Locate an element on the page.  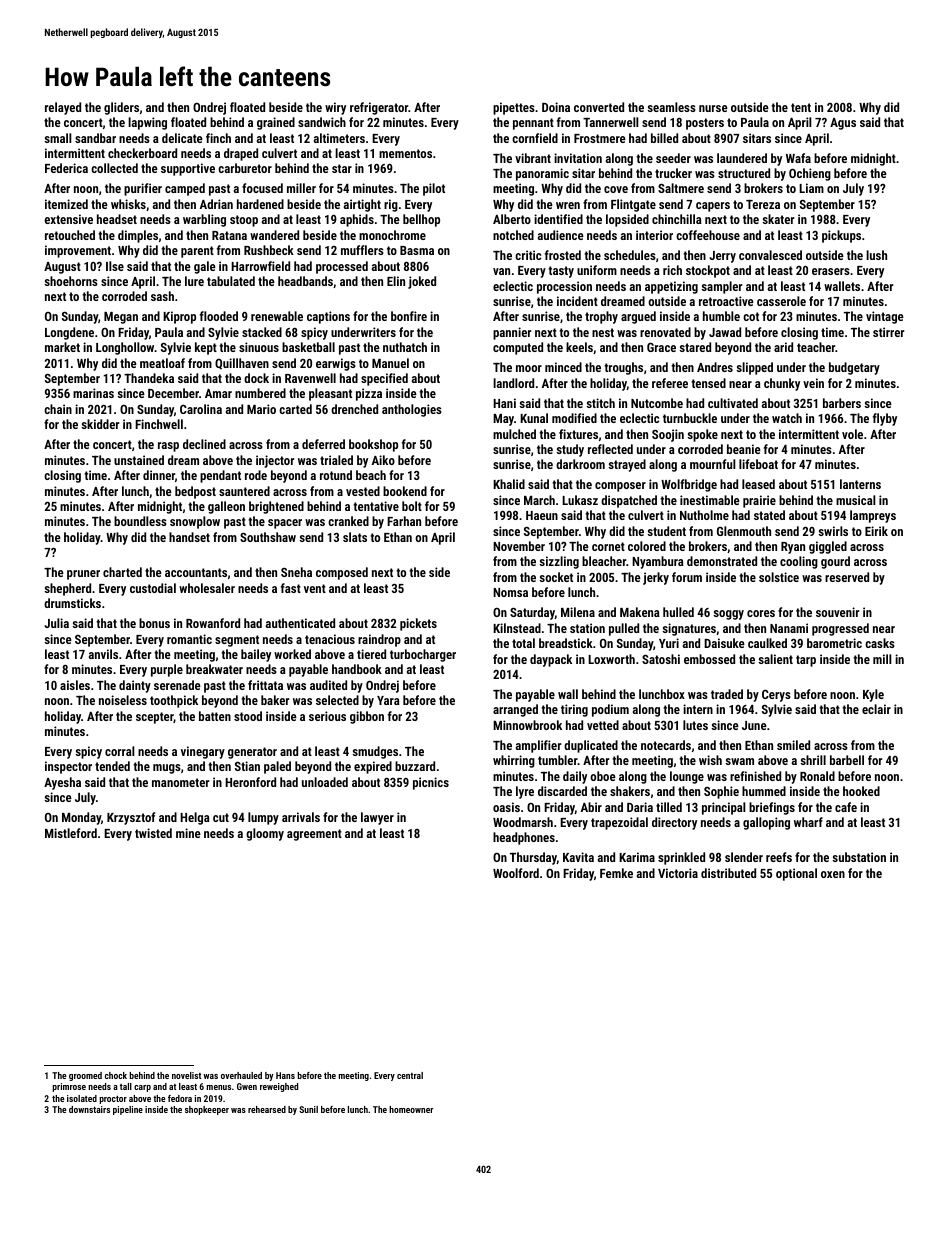
carp is located at coordinates (142, 1088).
